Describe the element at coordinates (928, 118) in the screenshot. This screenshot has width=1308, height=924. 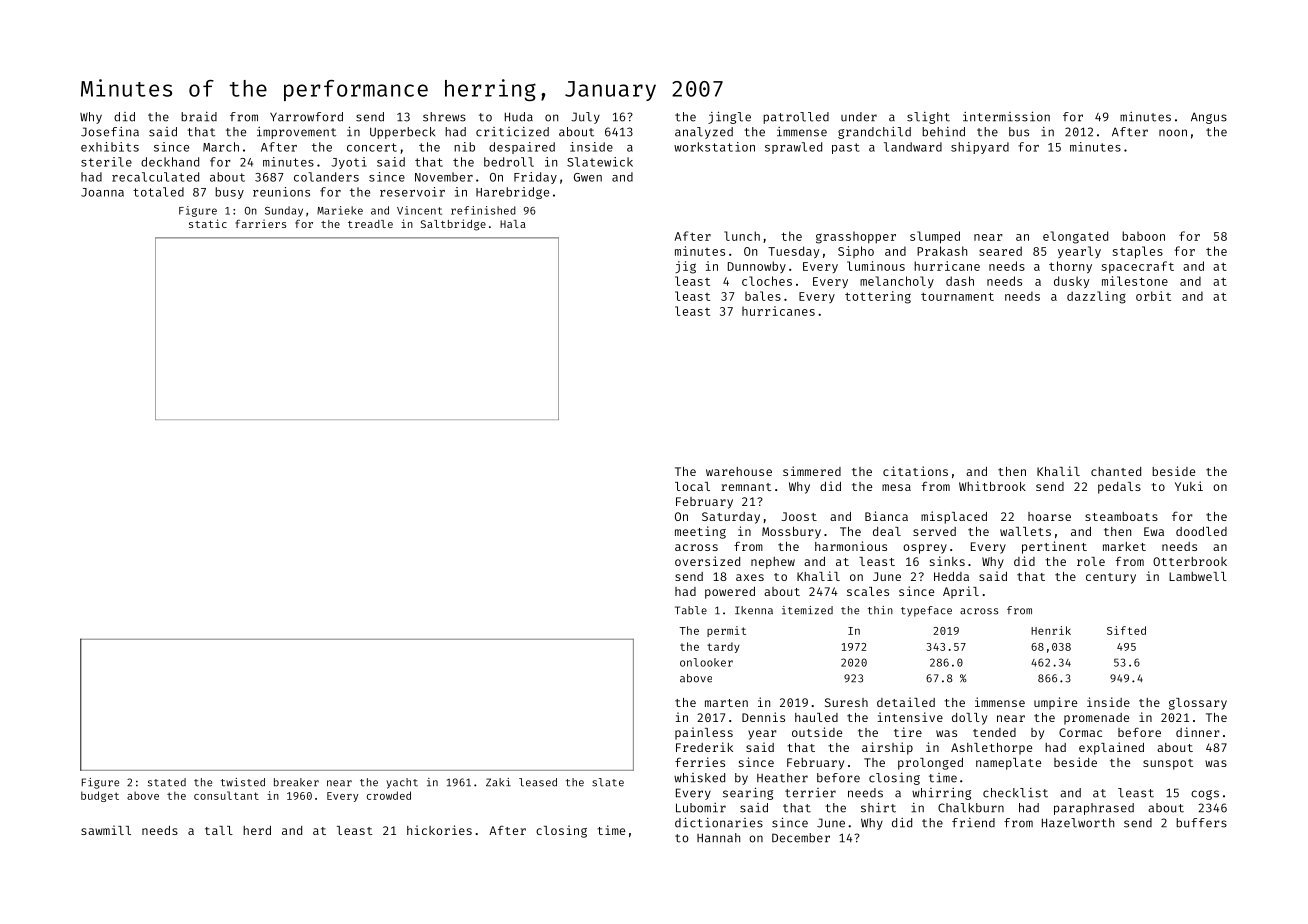
I see `slight` at that location.
